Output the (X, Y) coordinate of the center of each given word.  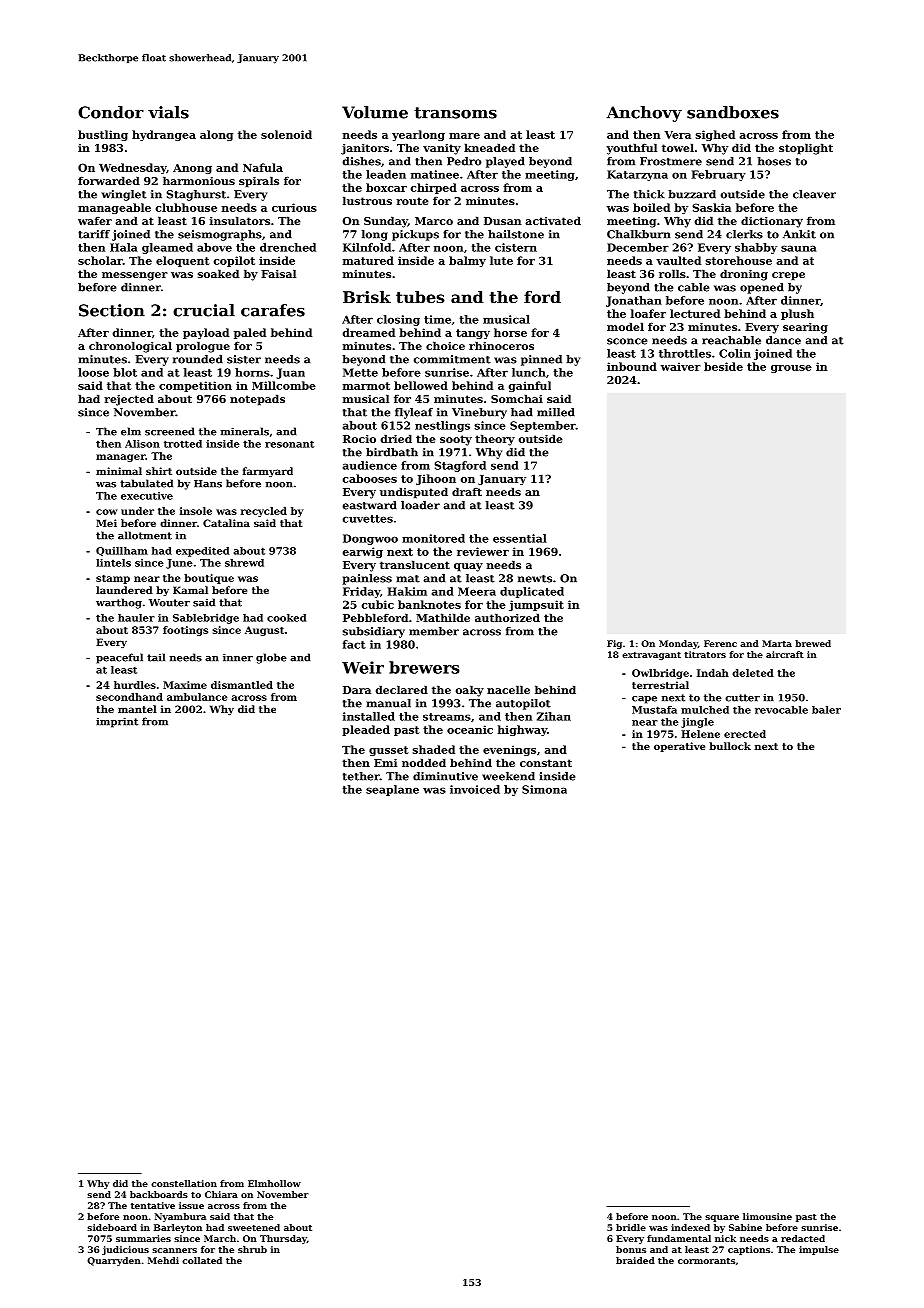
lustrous (367, 200)
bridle (631, 1227)
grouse (791, 369)
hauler (136, 618)
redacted (803, 1238)
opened (762, 288)
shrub (252, 1249)
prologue (203, 347)
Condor (111, 112)
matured (368, 260)
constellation (184, 1183)
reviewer (483, 551)
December (638, 247)
